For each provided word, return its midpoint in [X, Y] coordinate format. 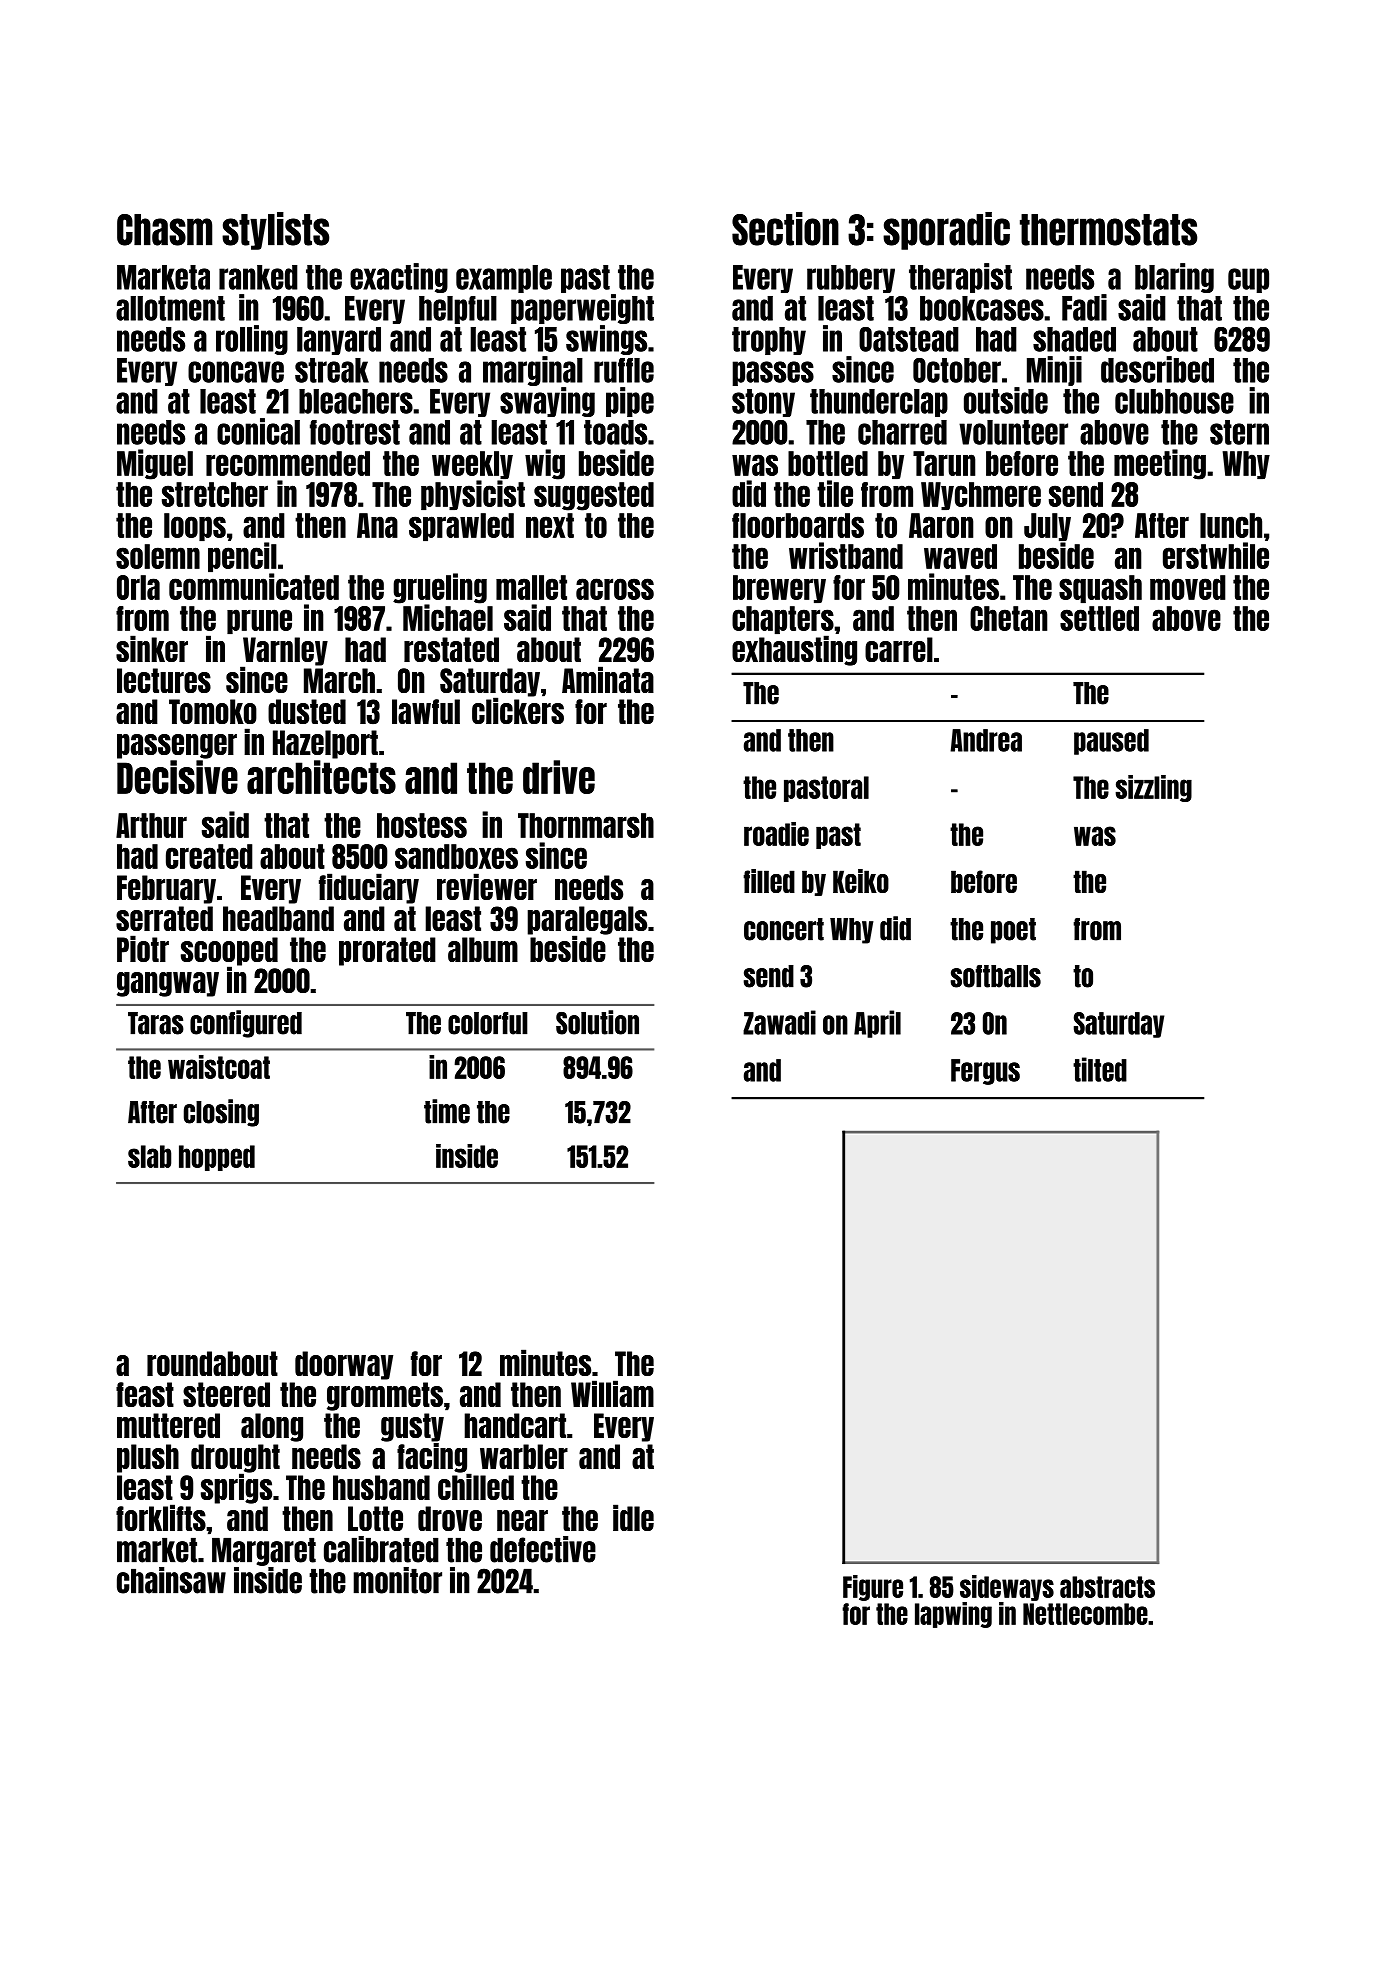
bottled [828, 463]
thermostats [1108, 230]
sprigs [236, 1488]
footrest [355, 432]
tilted [1100, 1069]
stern [1239, 432]
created [209, 856]
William [612, 1393]
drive [559, 777]
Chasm [164, 230]
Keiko [861, 881]
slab [149, 1156]
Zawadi [779, 1022]
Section [785, 229]
